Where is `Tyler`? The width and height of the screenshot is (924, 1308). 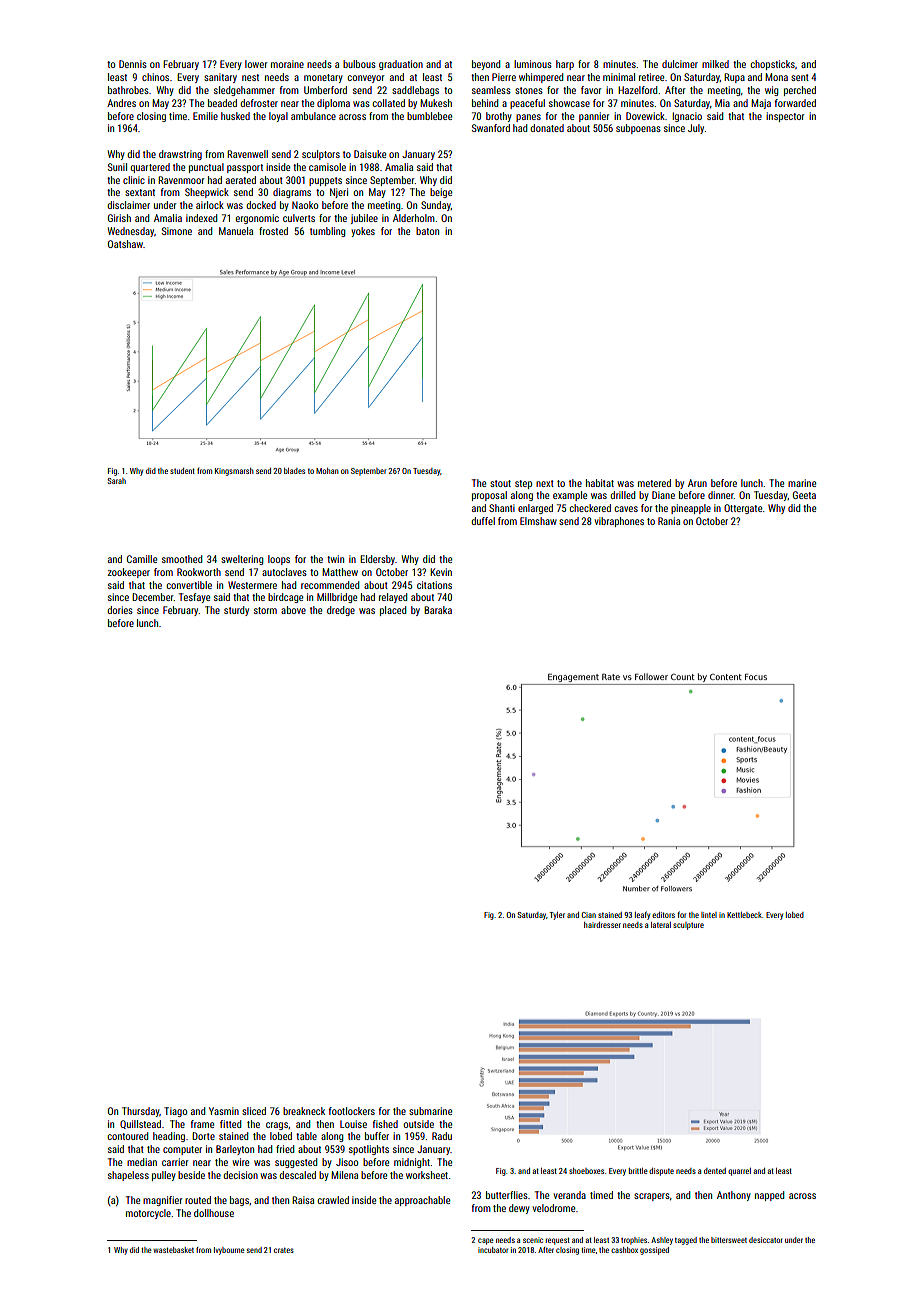 Tyler is located at coordinates (557, 916).
